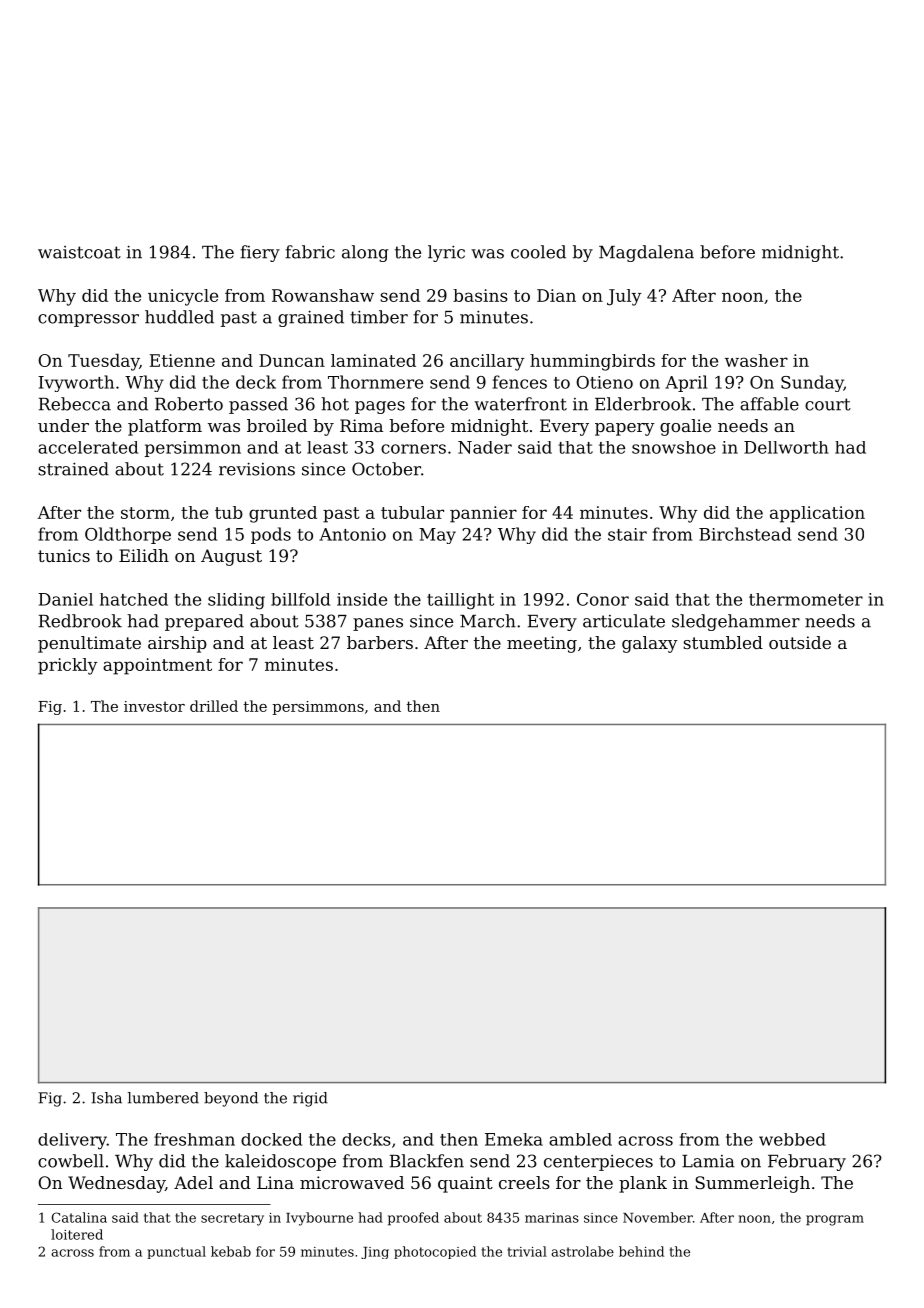  What do you see at coordinates (723, 642) in the screenshot?
I see `stumbled` at bounding box center [723, 642].
